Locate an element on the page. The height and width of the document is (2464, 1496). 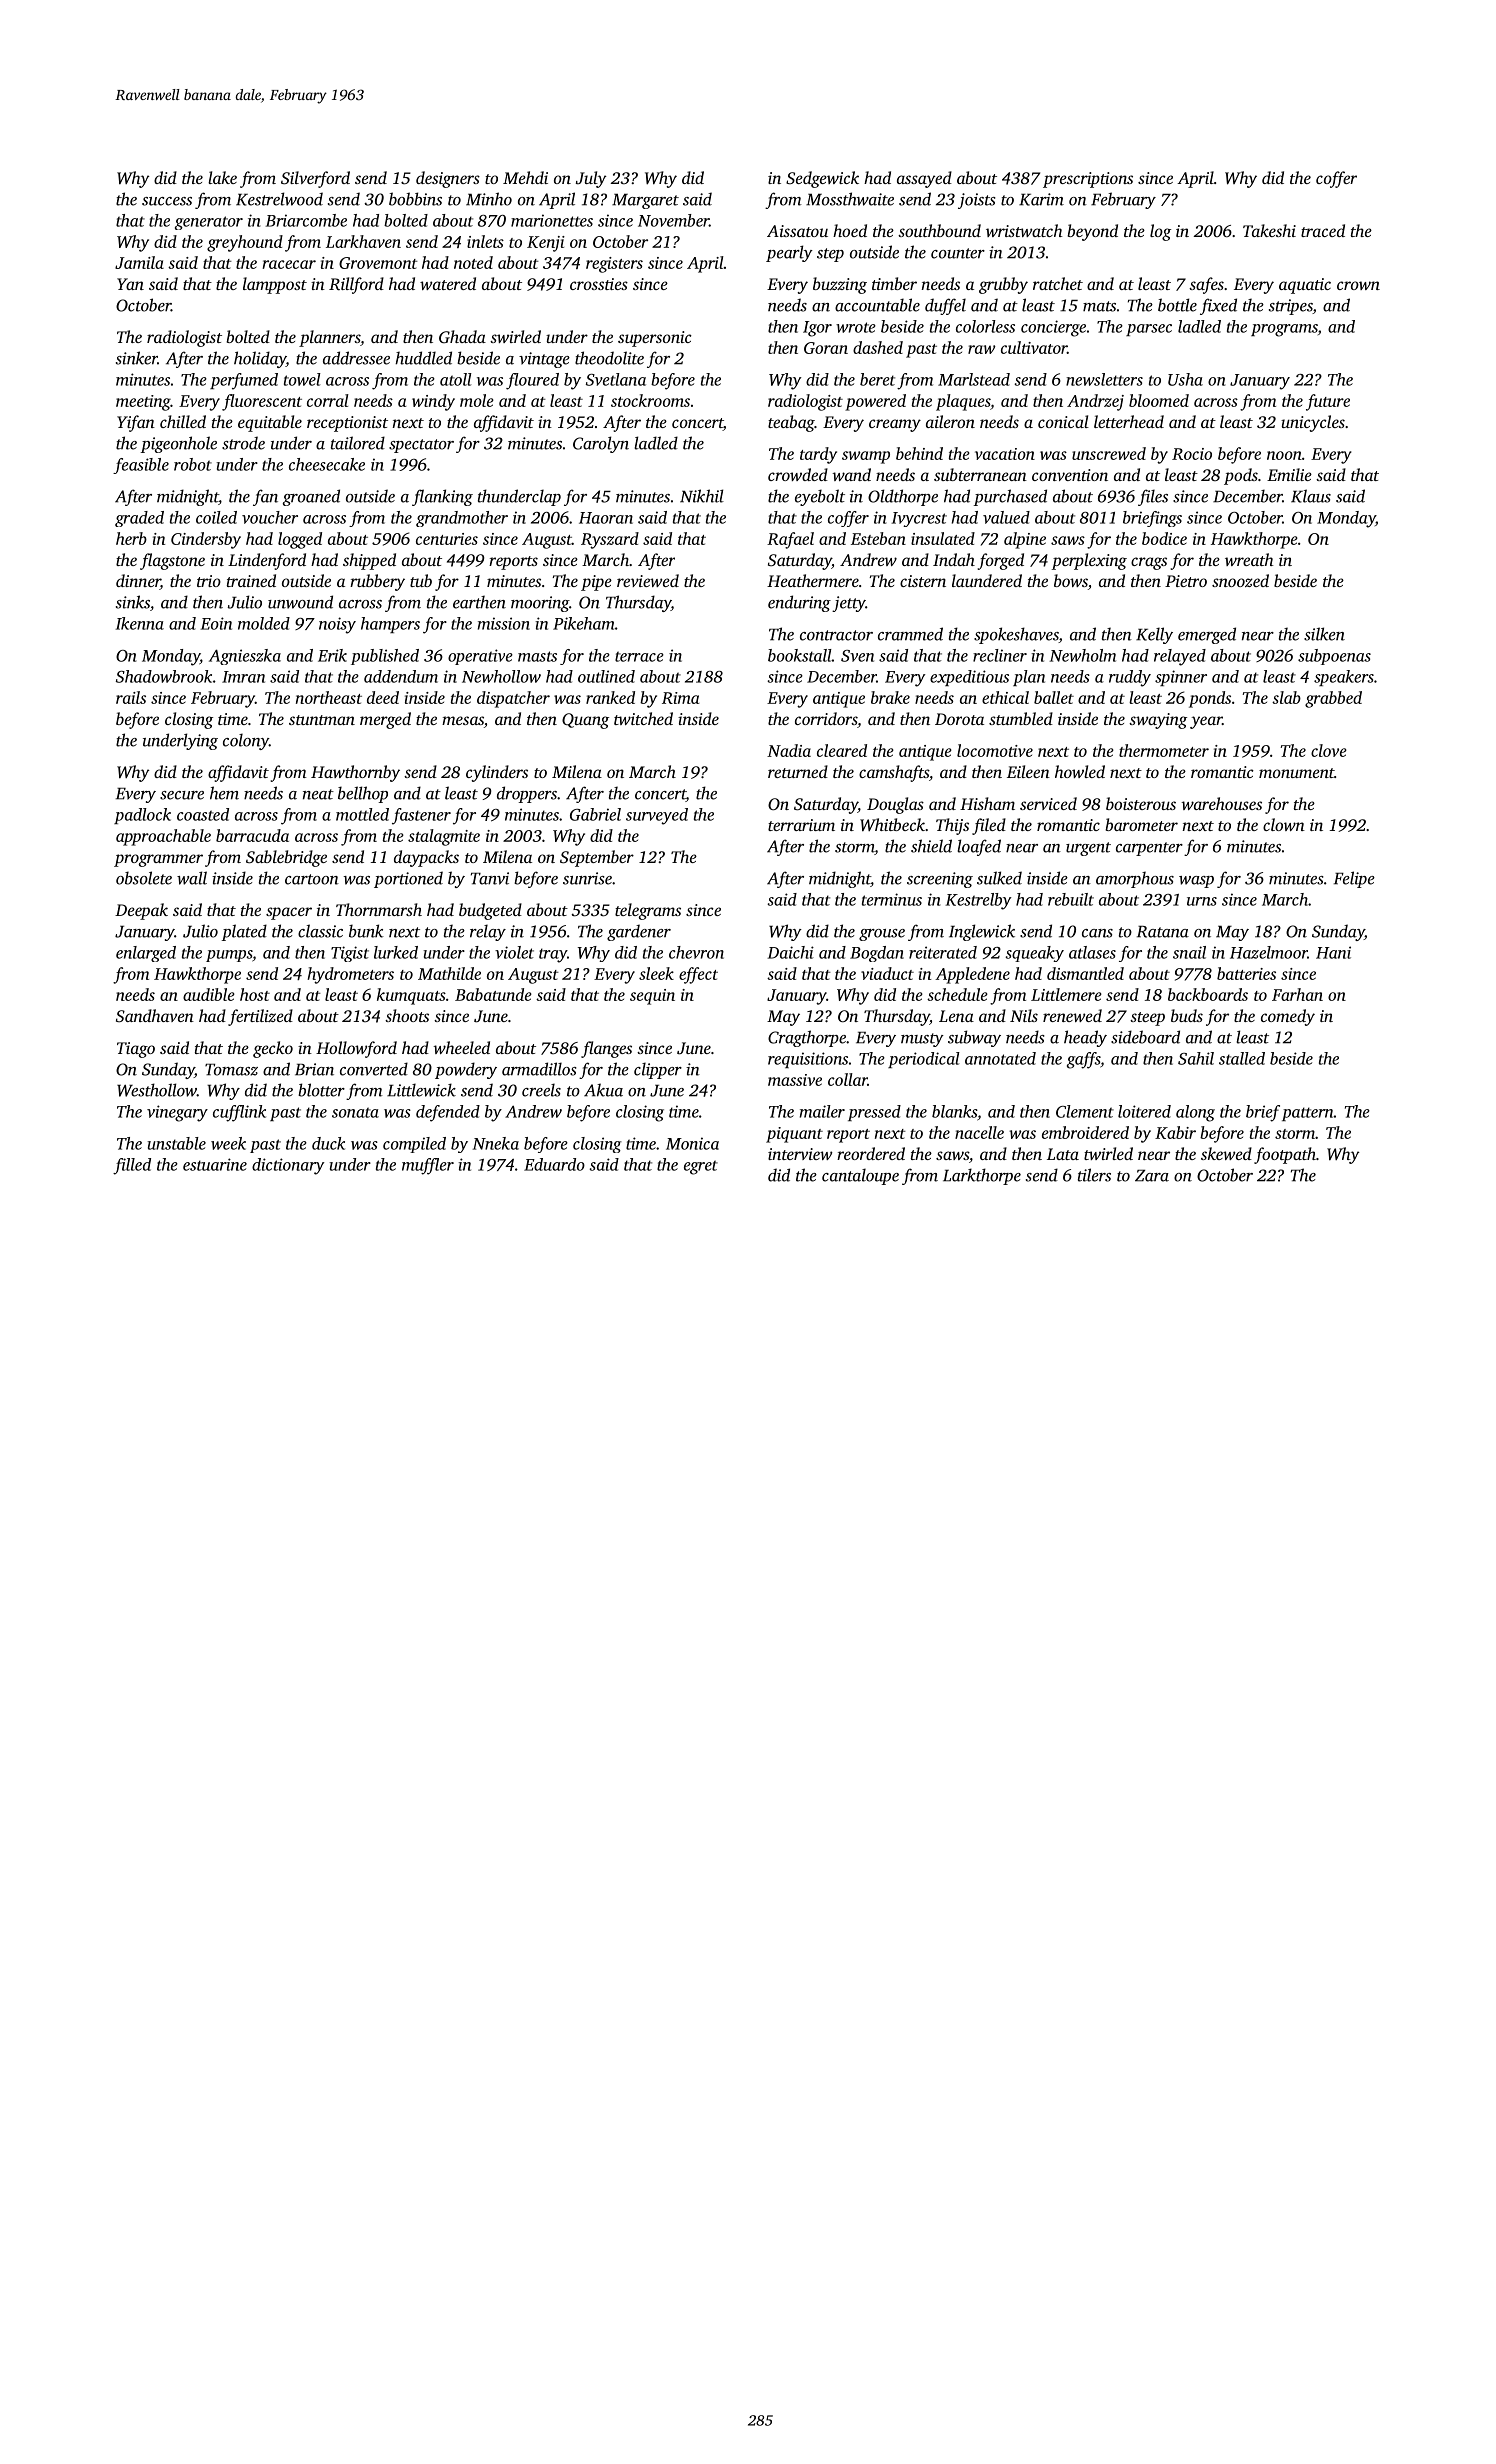
Zara is located at coordinates (1152, 1176).
